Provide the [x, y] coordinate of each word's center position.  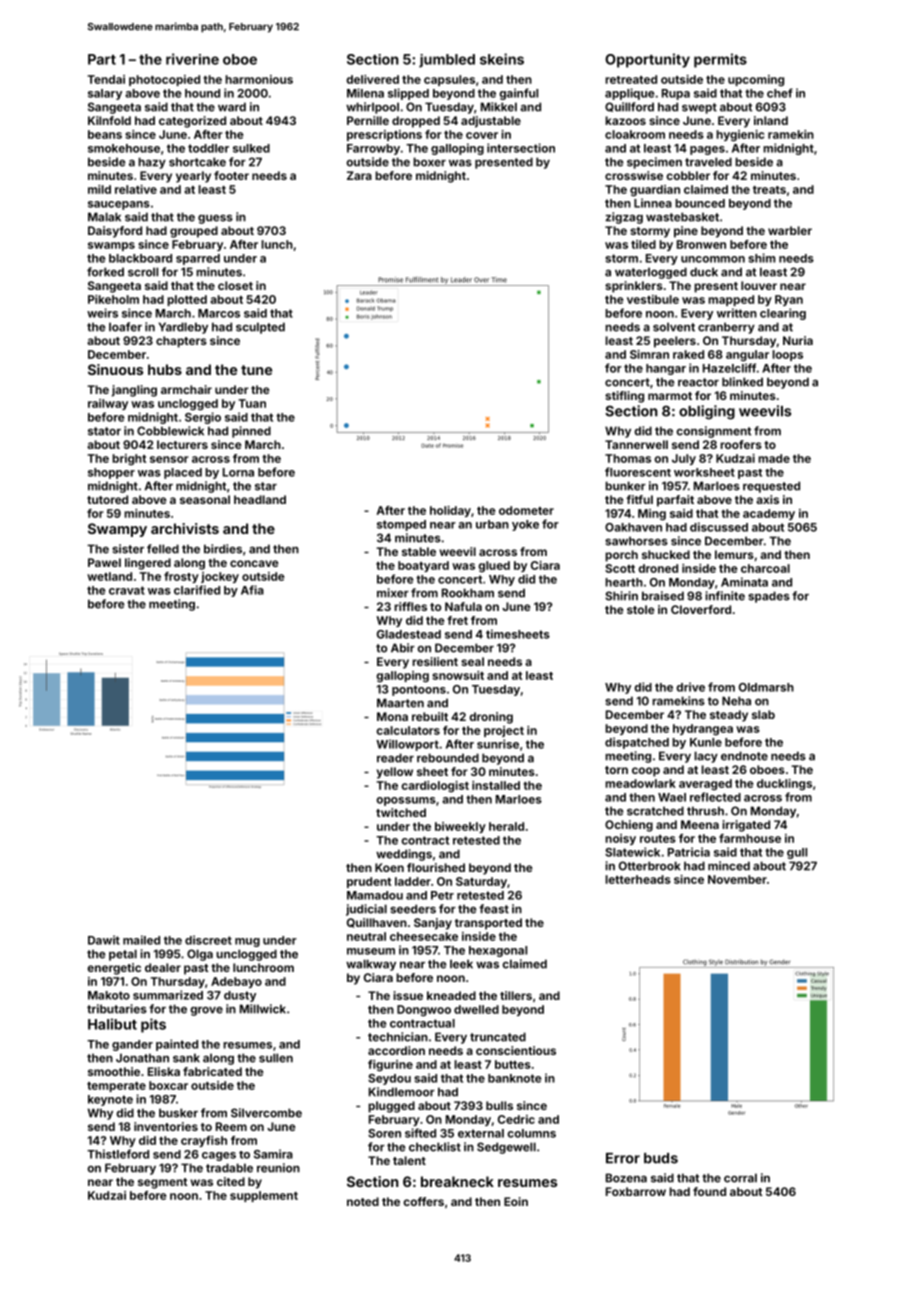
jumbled [447, 61]
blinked [742, 382]
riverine [192, 59]
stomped [401, 525]
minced [729, 866]
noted [363, 1201]
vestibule [653, 299]
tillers [516, 995]
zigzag [624, 218]
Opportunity [647, 60]
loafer [125, 327]
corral [740, 1178]
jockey [220, 577]
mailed [141, 940]
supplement [264, 1196]
